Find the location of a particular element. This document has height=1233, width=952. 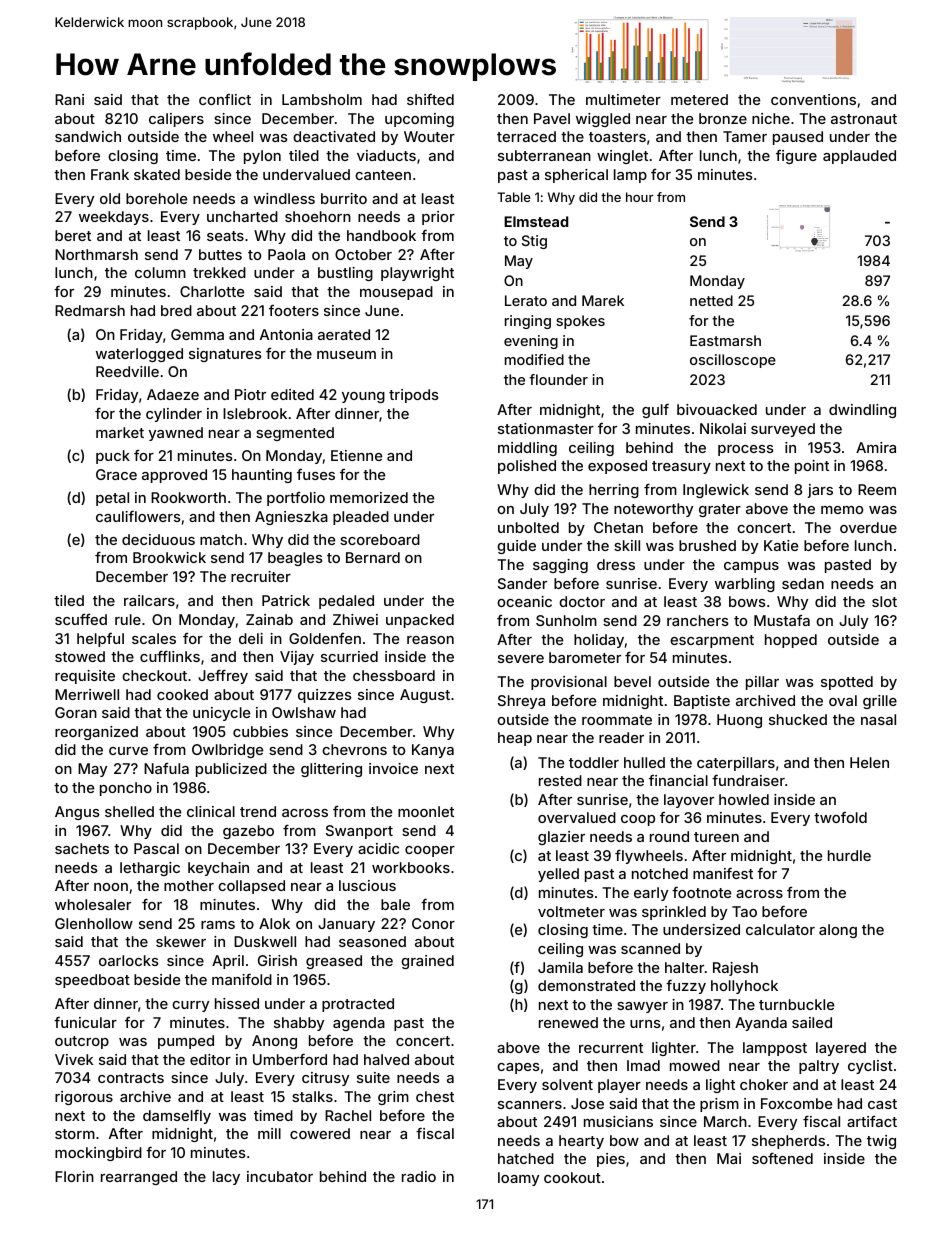

funicular is located at coordinates (85, 1022).
